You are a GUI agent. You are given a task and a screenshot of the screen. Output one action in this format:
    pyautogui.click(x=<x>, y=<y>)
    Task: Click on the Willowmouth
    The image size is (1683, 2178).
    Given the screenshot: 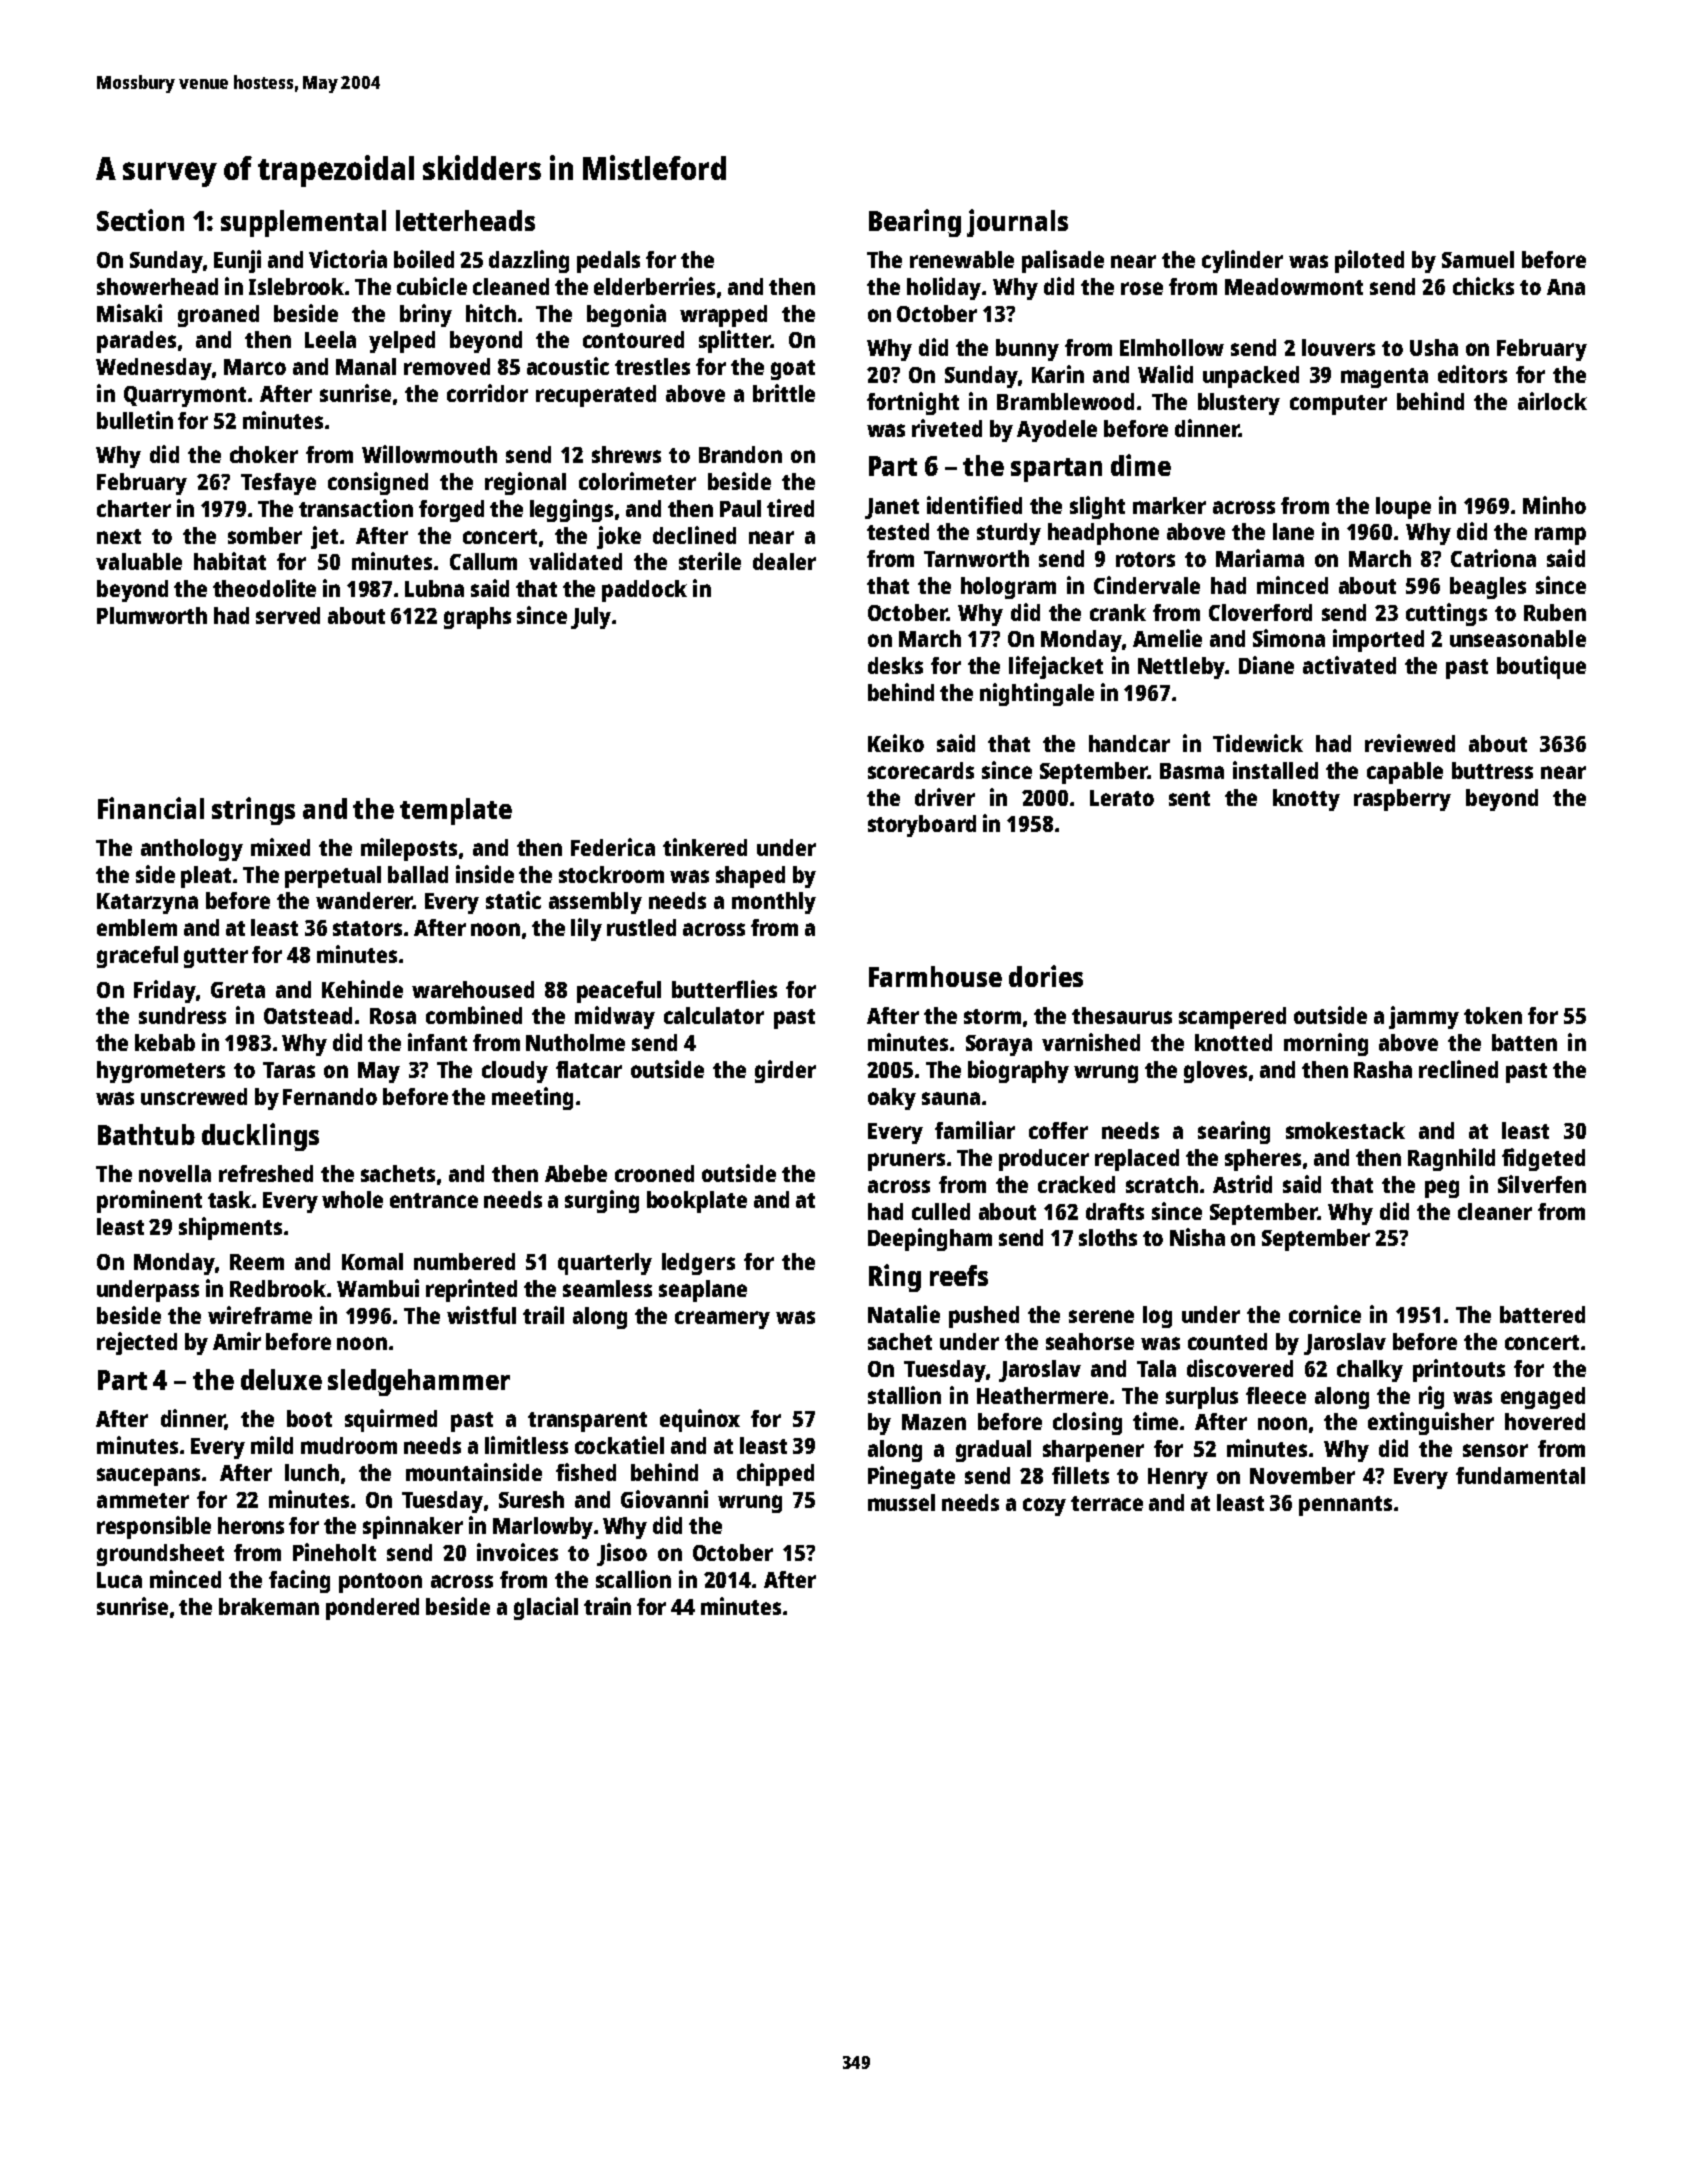 What is the action you would take?
    pyautogui.click(x=429, y=454)
